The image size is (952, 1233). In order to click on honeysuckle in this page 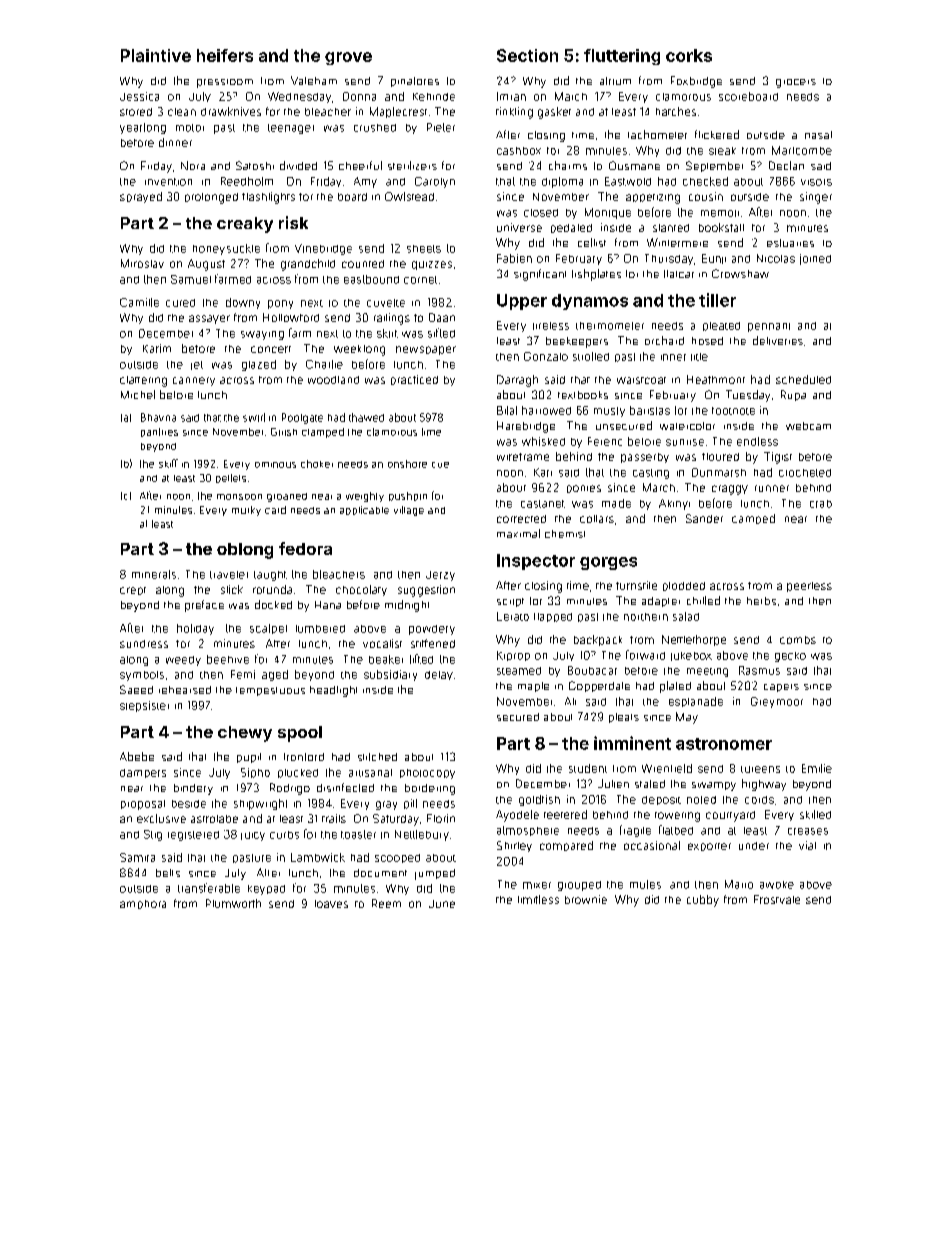, I will do `click(226, 249)`.
